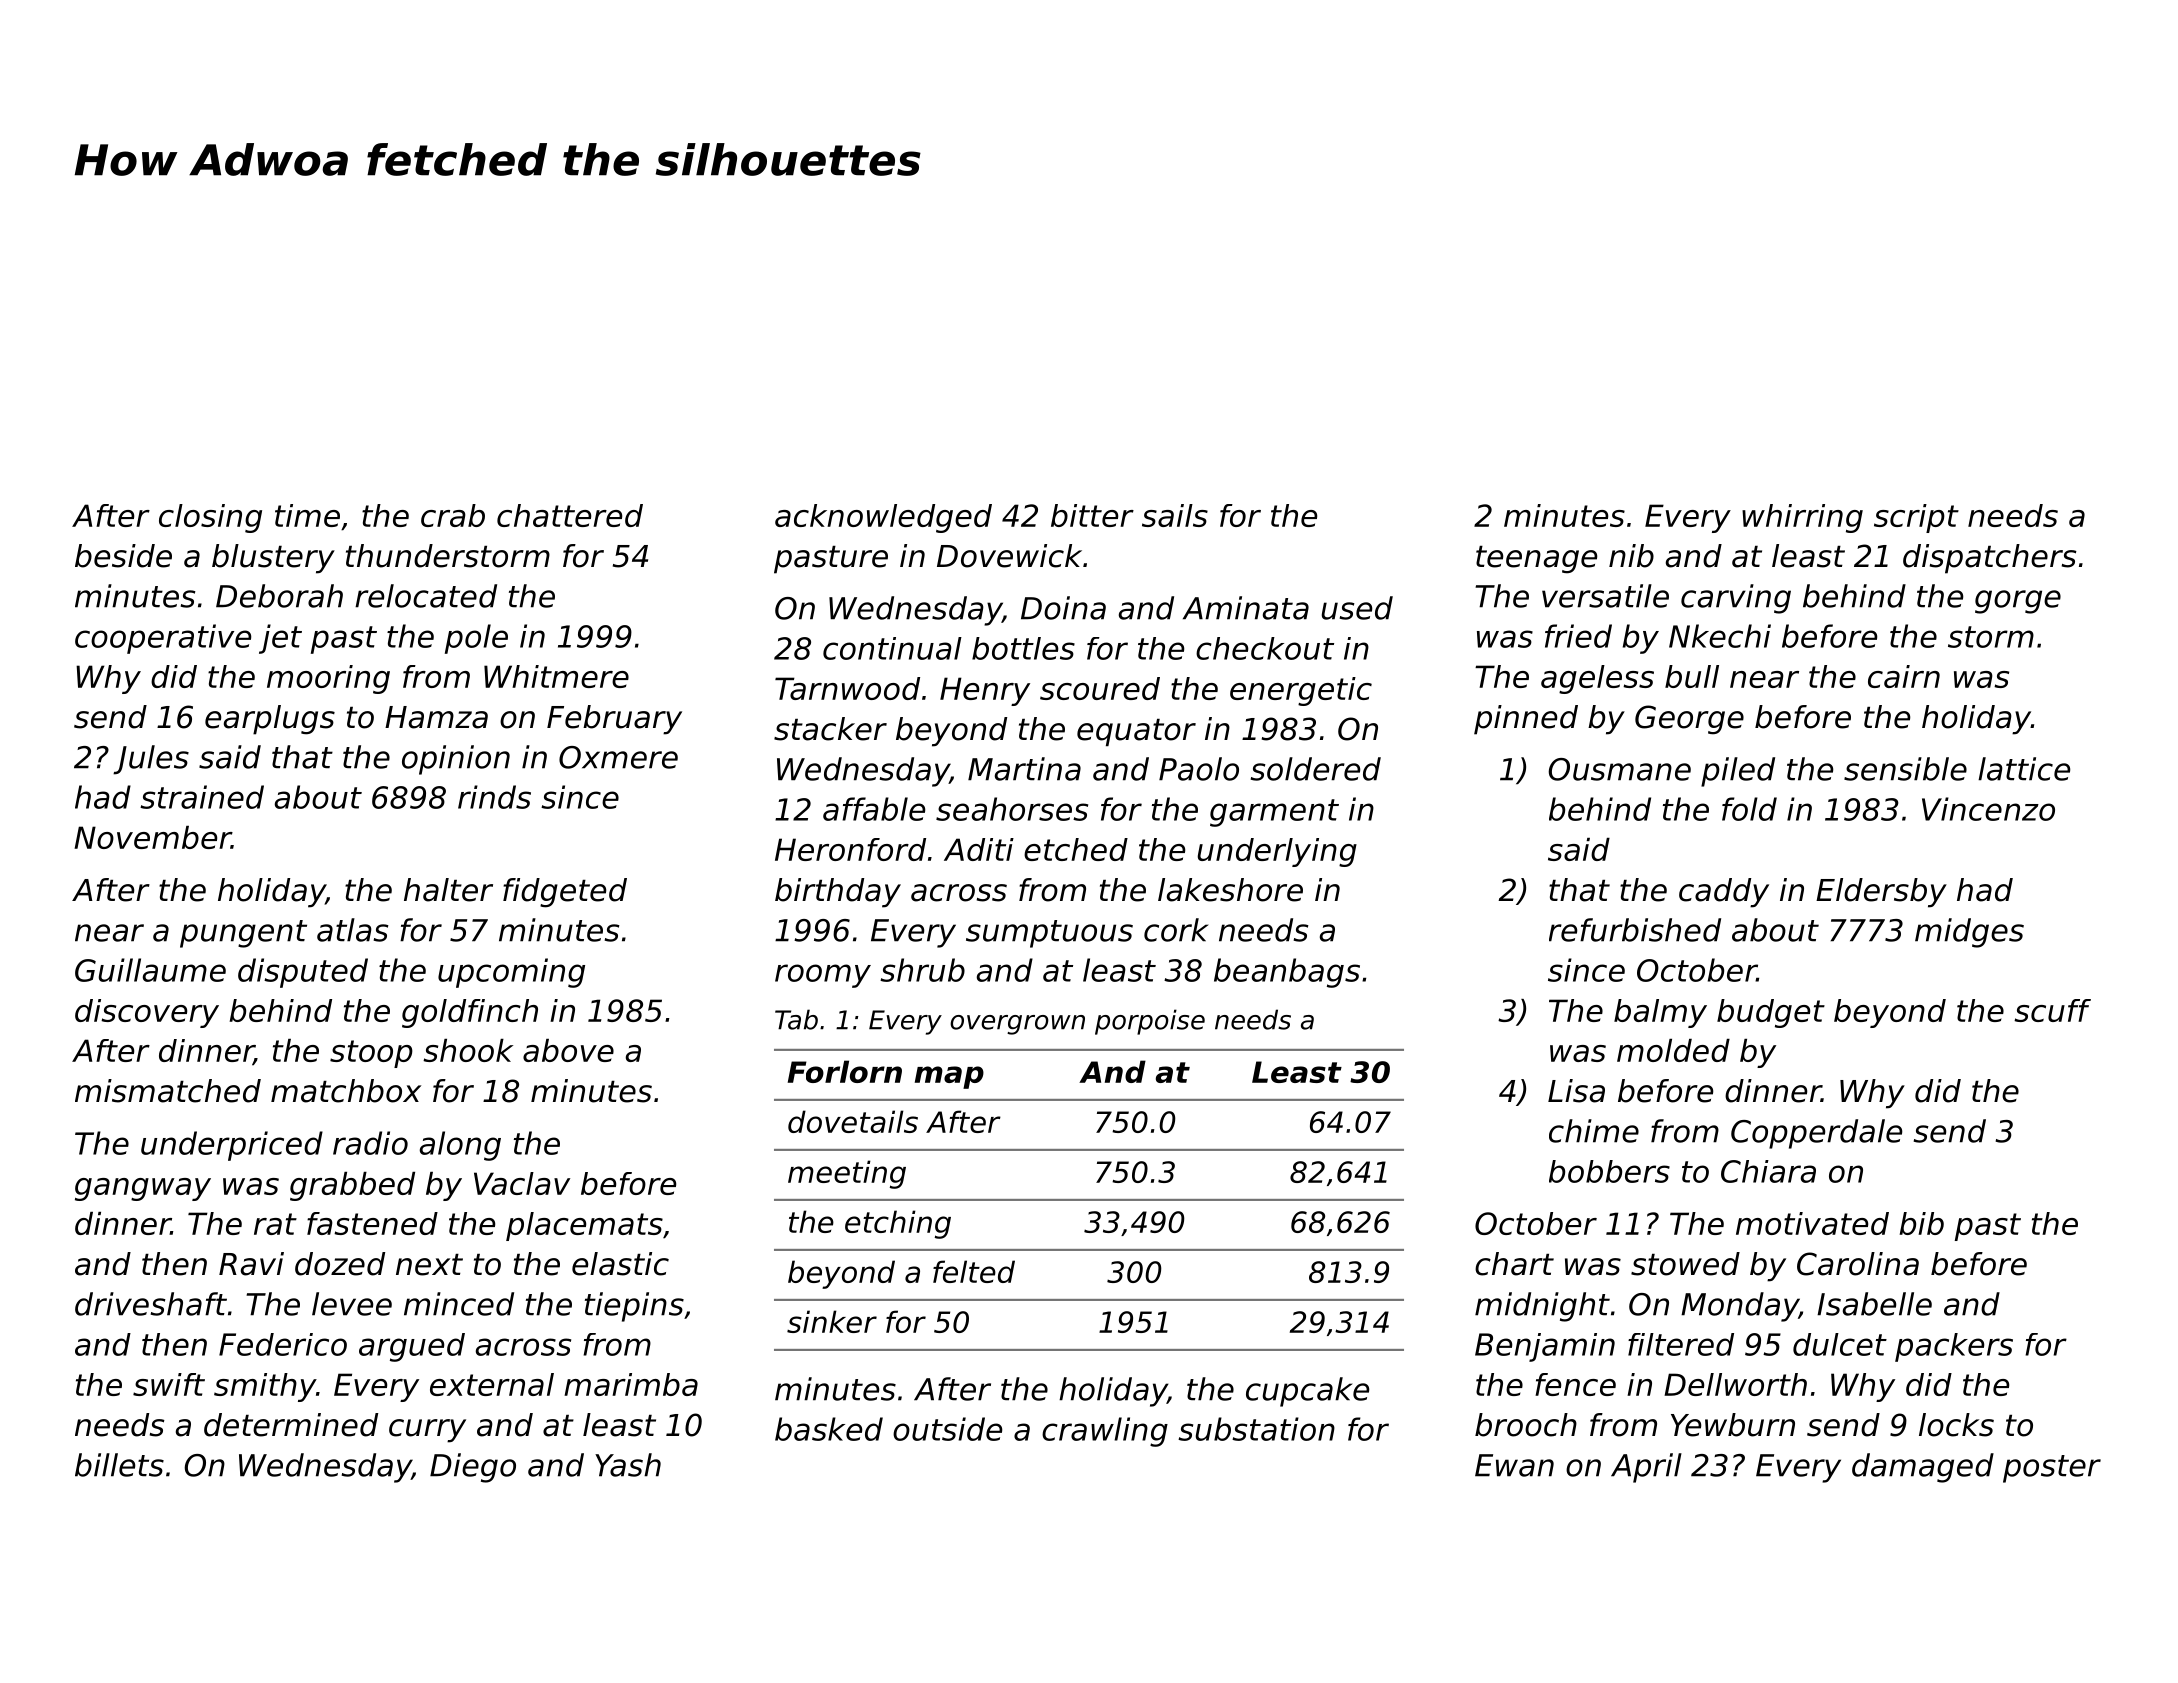 This document has height=1683, width=2178. What do you see at coordinates (123, 556) in the document?
I see `beside` at bounding box center [123, 556].
